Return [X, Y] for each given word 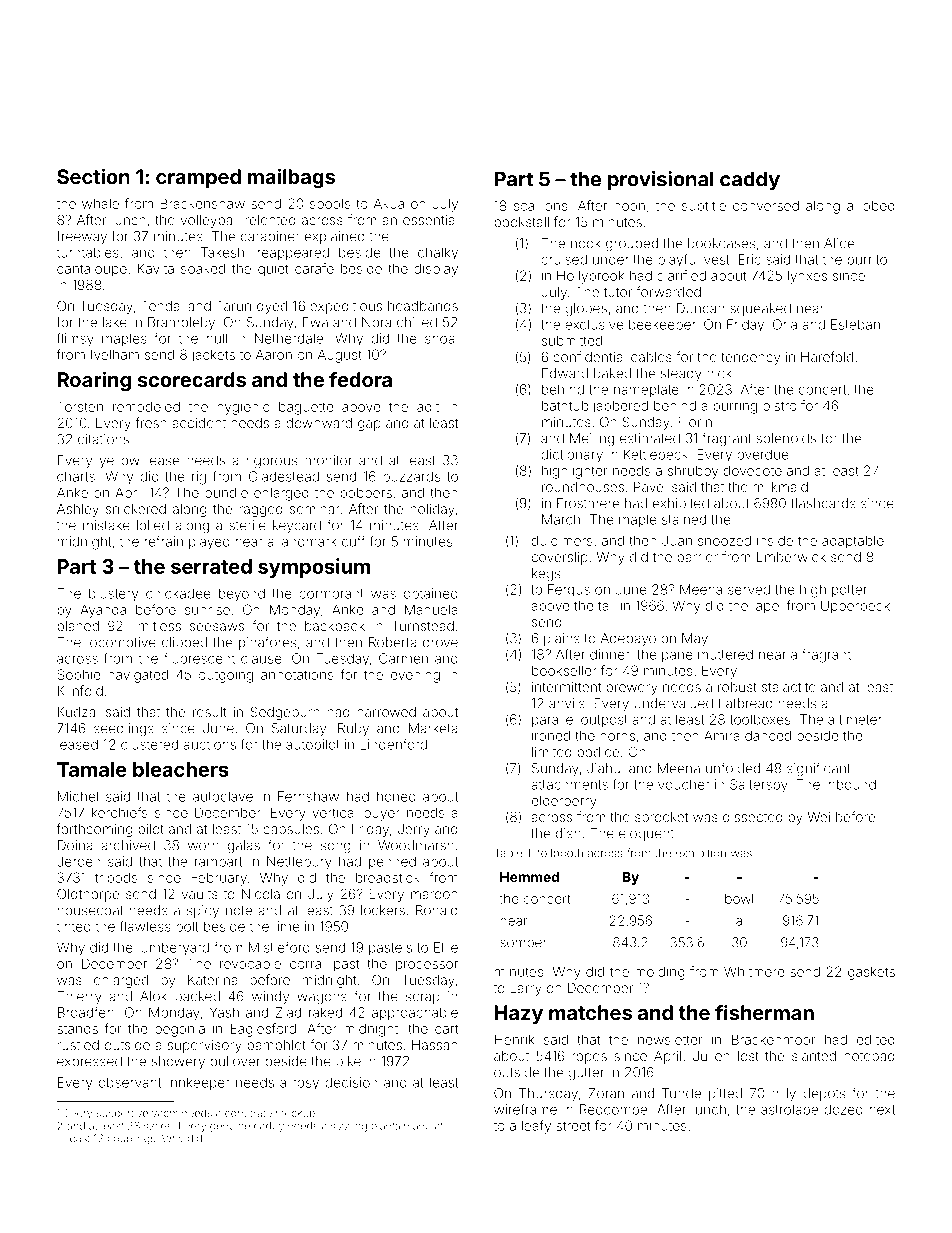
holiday [433, 510]
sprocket [661, 818]
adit [428, 407]
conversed [766, 206]
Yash [224, 1012]
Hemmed [529, 877]
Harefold [827, 356]
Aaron [274, 354]
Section [93, 176]
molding [660, 973]
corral [307, 964]
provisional [661, 181]
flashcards [823, 503]
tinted [74, 926]
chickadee [178, 593]
